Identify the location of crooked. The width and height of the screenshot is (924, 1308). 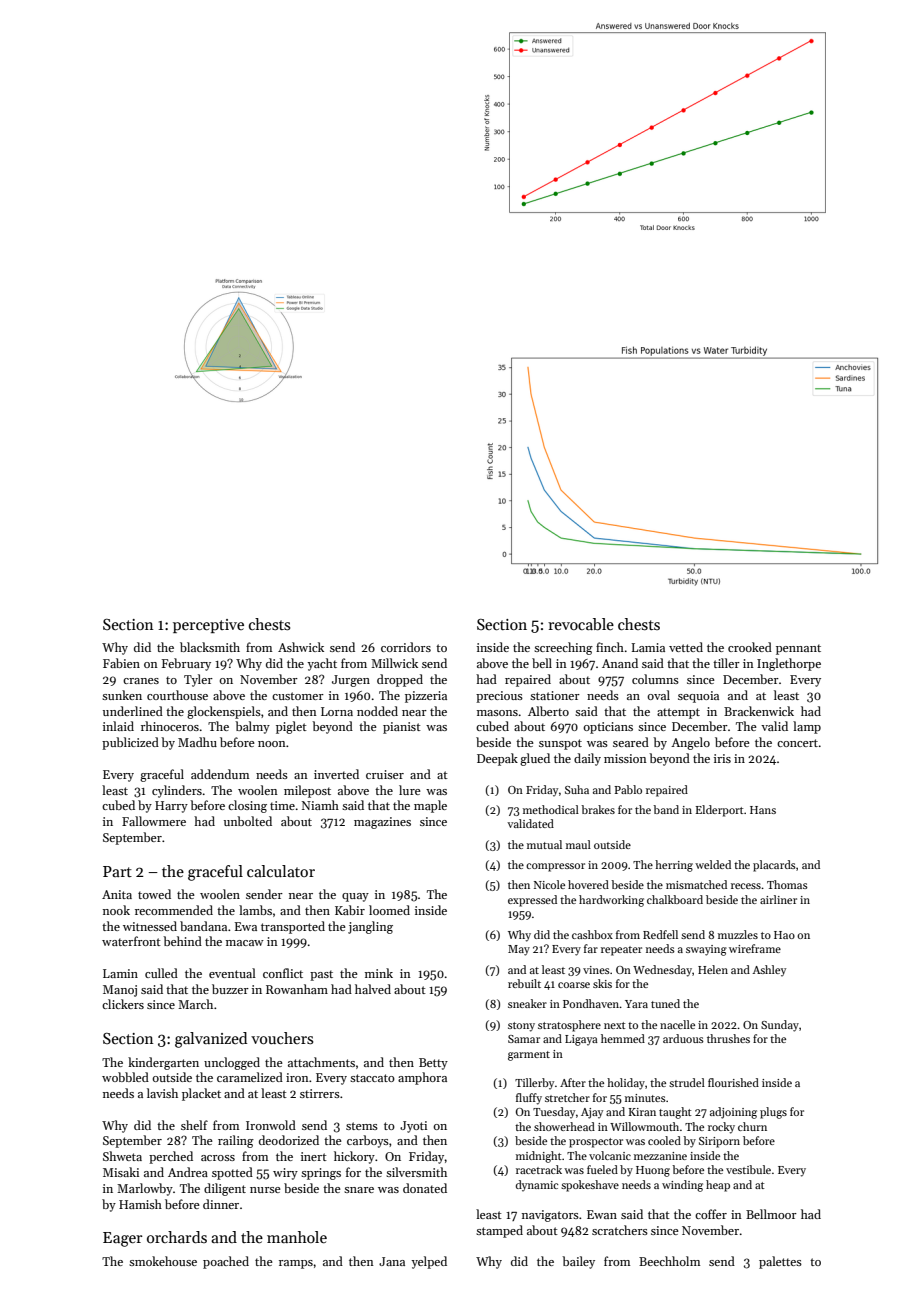
(750, 647).
